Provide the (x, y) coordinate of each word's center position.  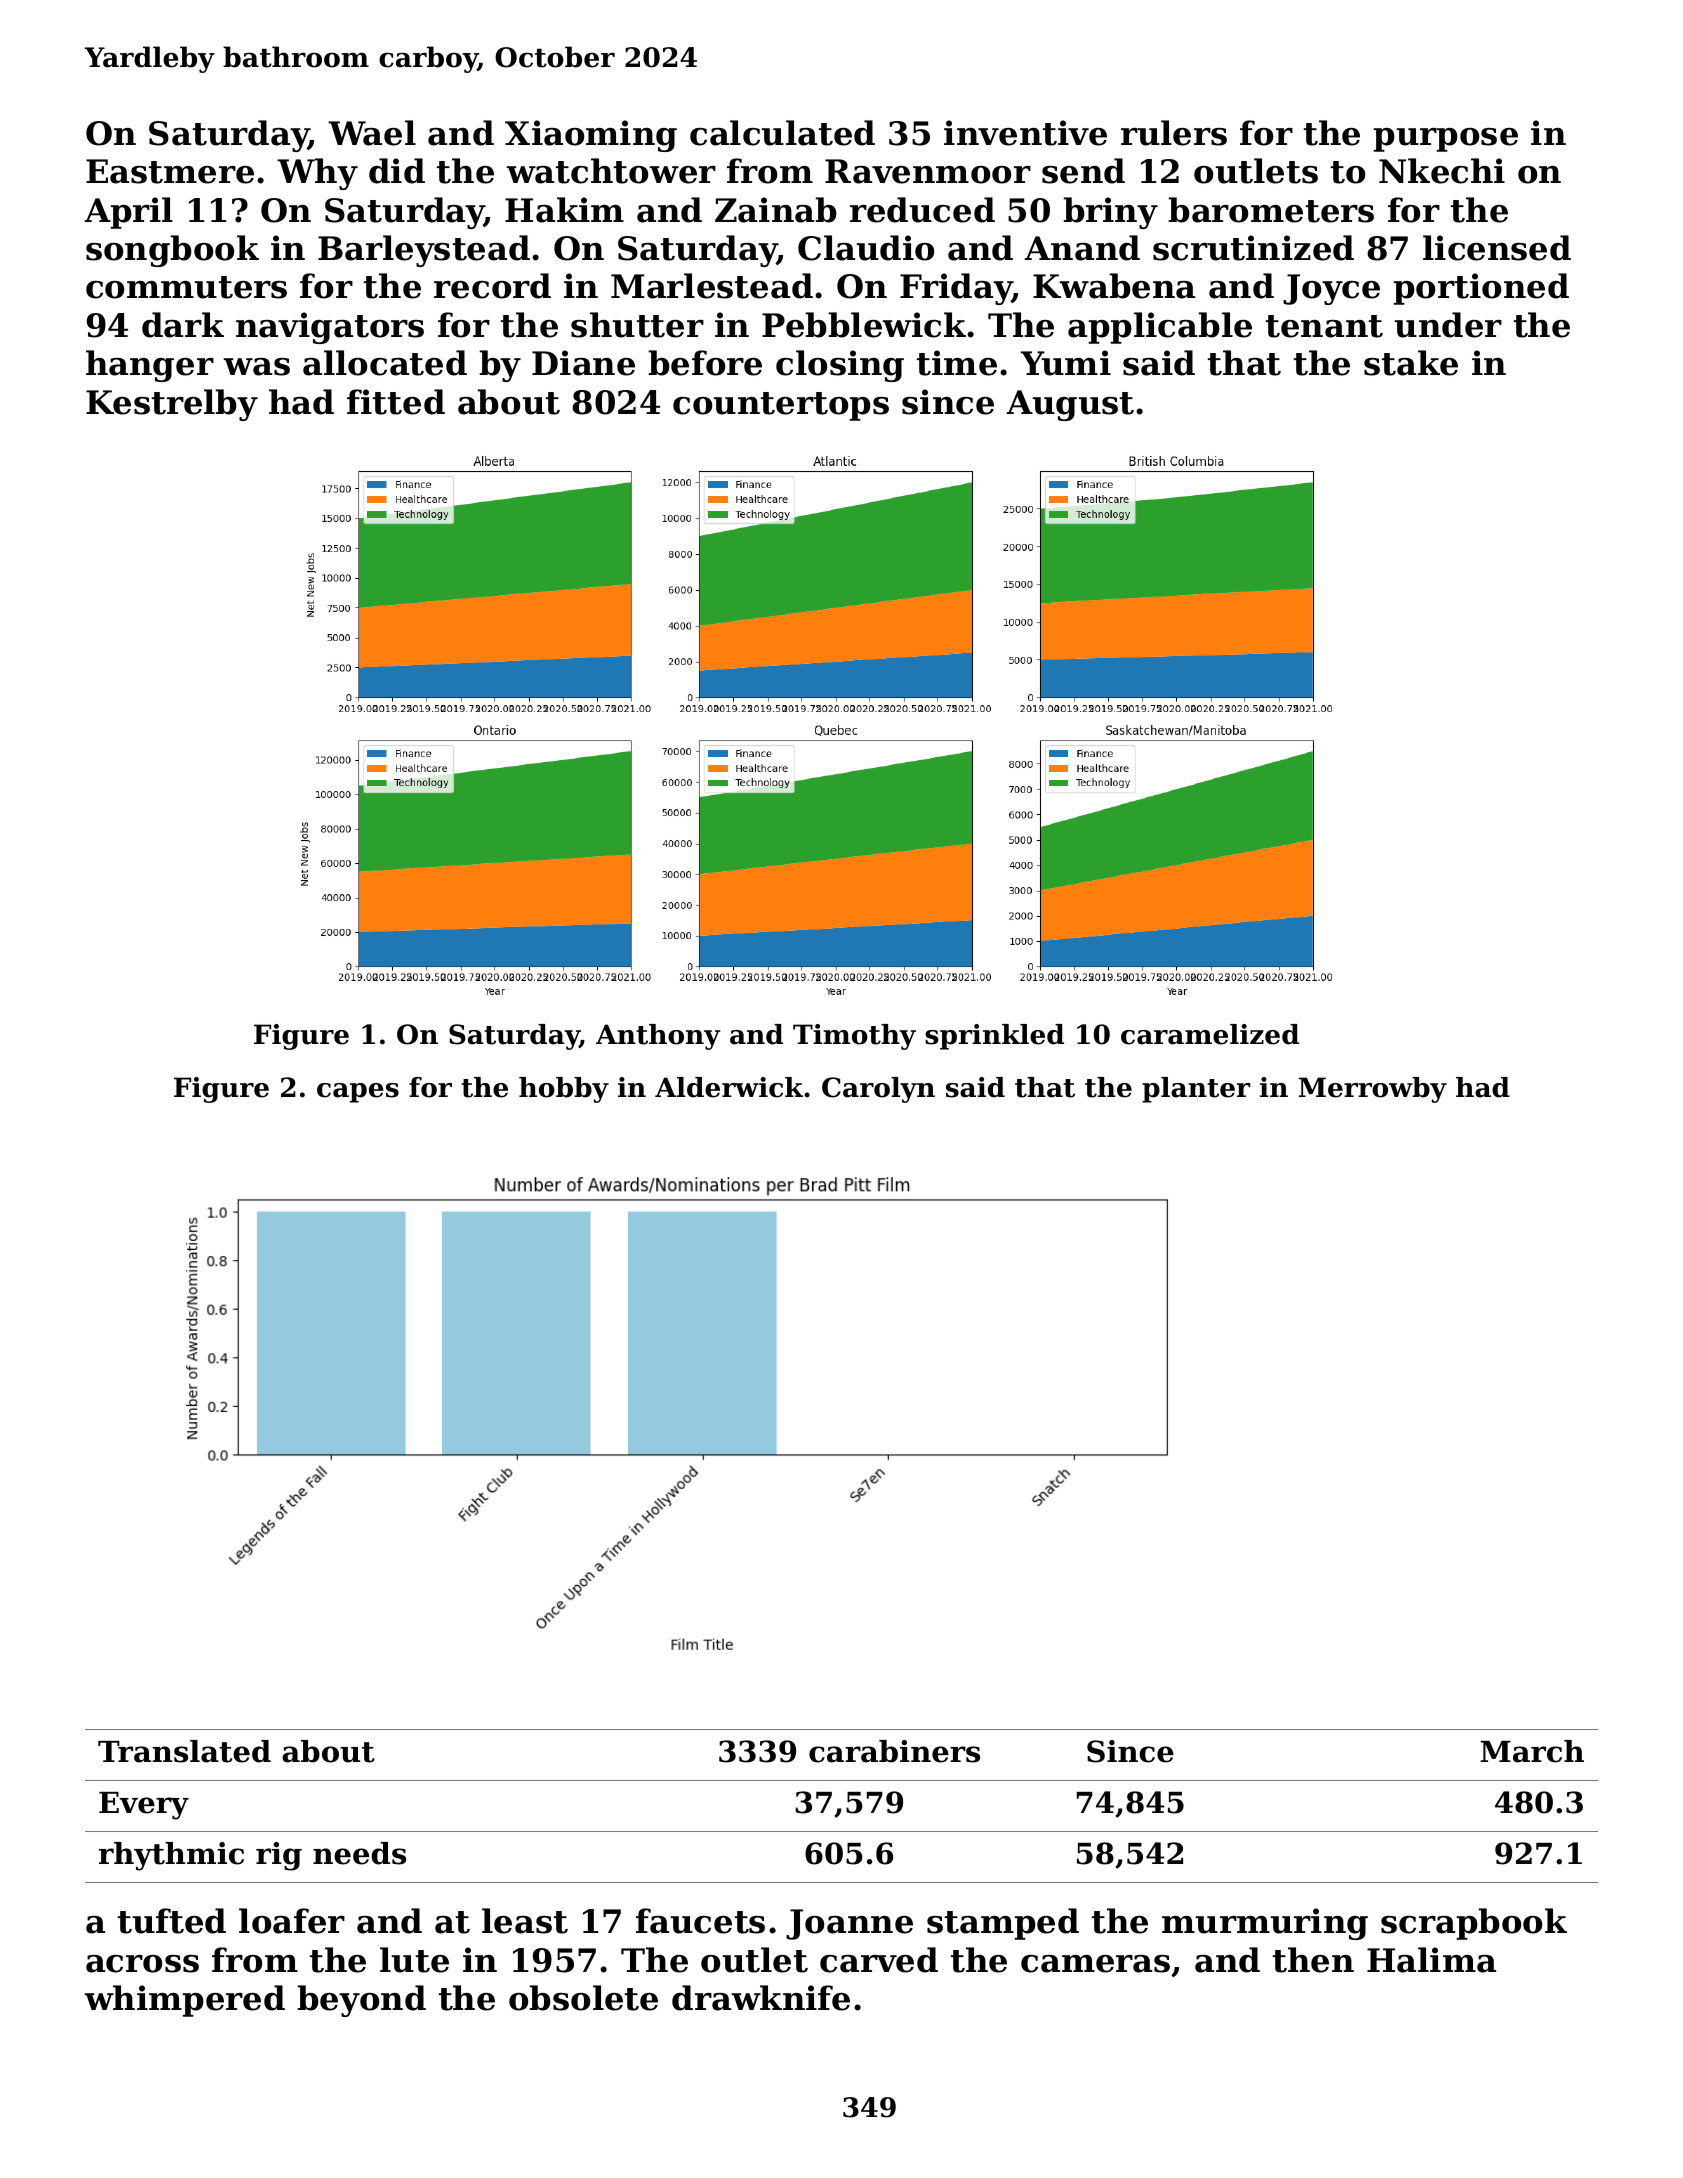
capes (358, 1093)
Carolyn (878, 1090)
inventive (1025, 133)
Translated (184, 1751)
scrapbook (1474, 1924)
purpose (1445, 140)
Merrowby (1373, 1090)
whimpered (184, 2001)
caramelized (1210, 1034)
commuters (186, 287)
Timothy (854, 1037)
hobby (564, 1090)
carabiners (894, 1751)
